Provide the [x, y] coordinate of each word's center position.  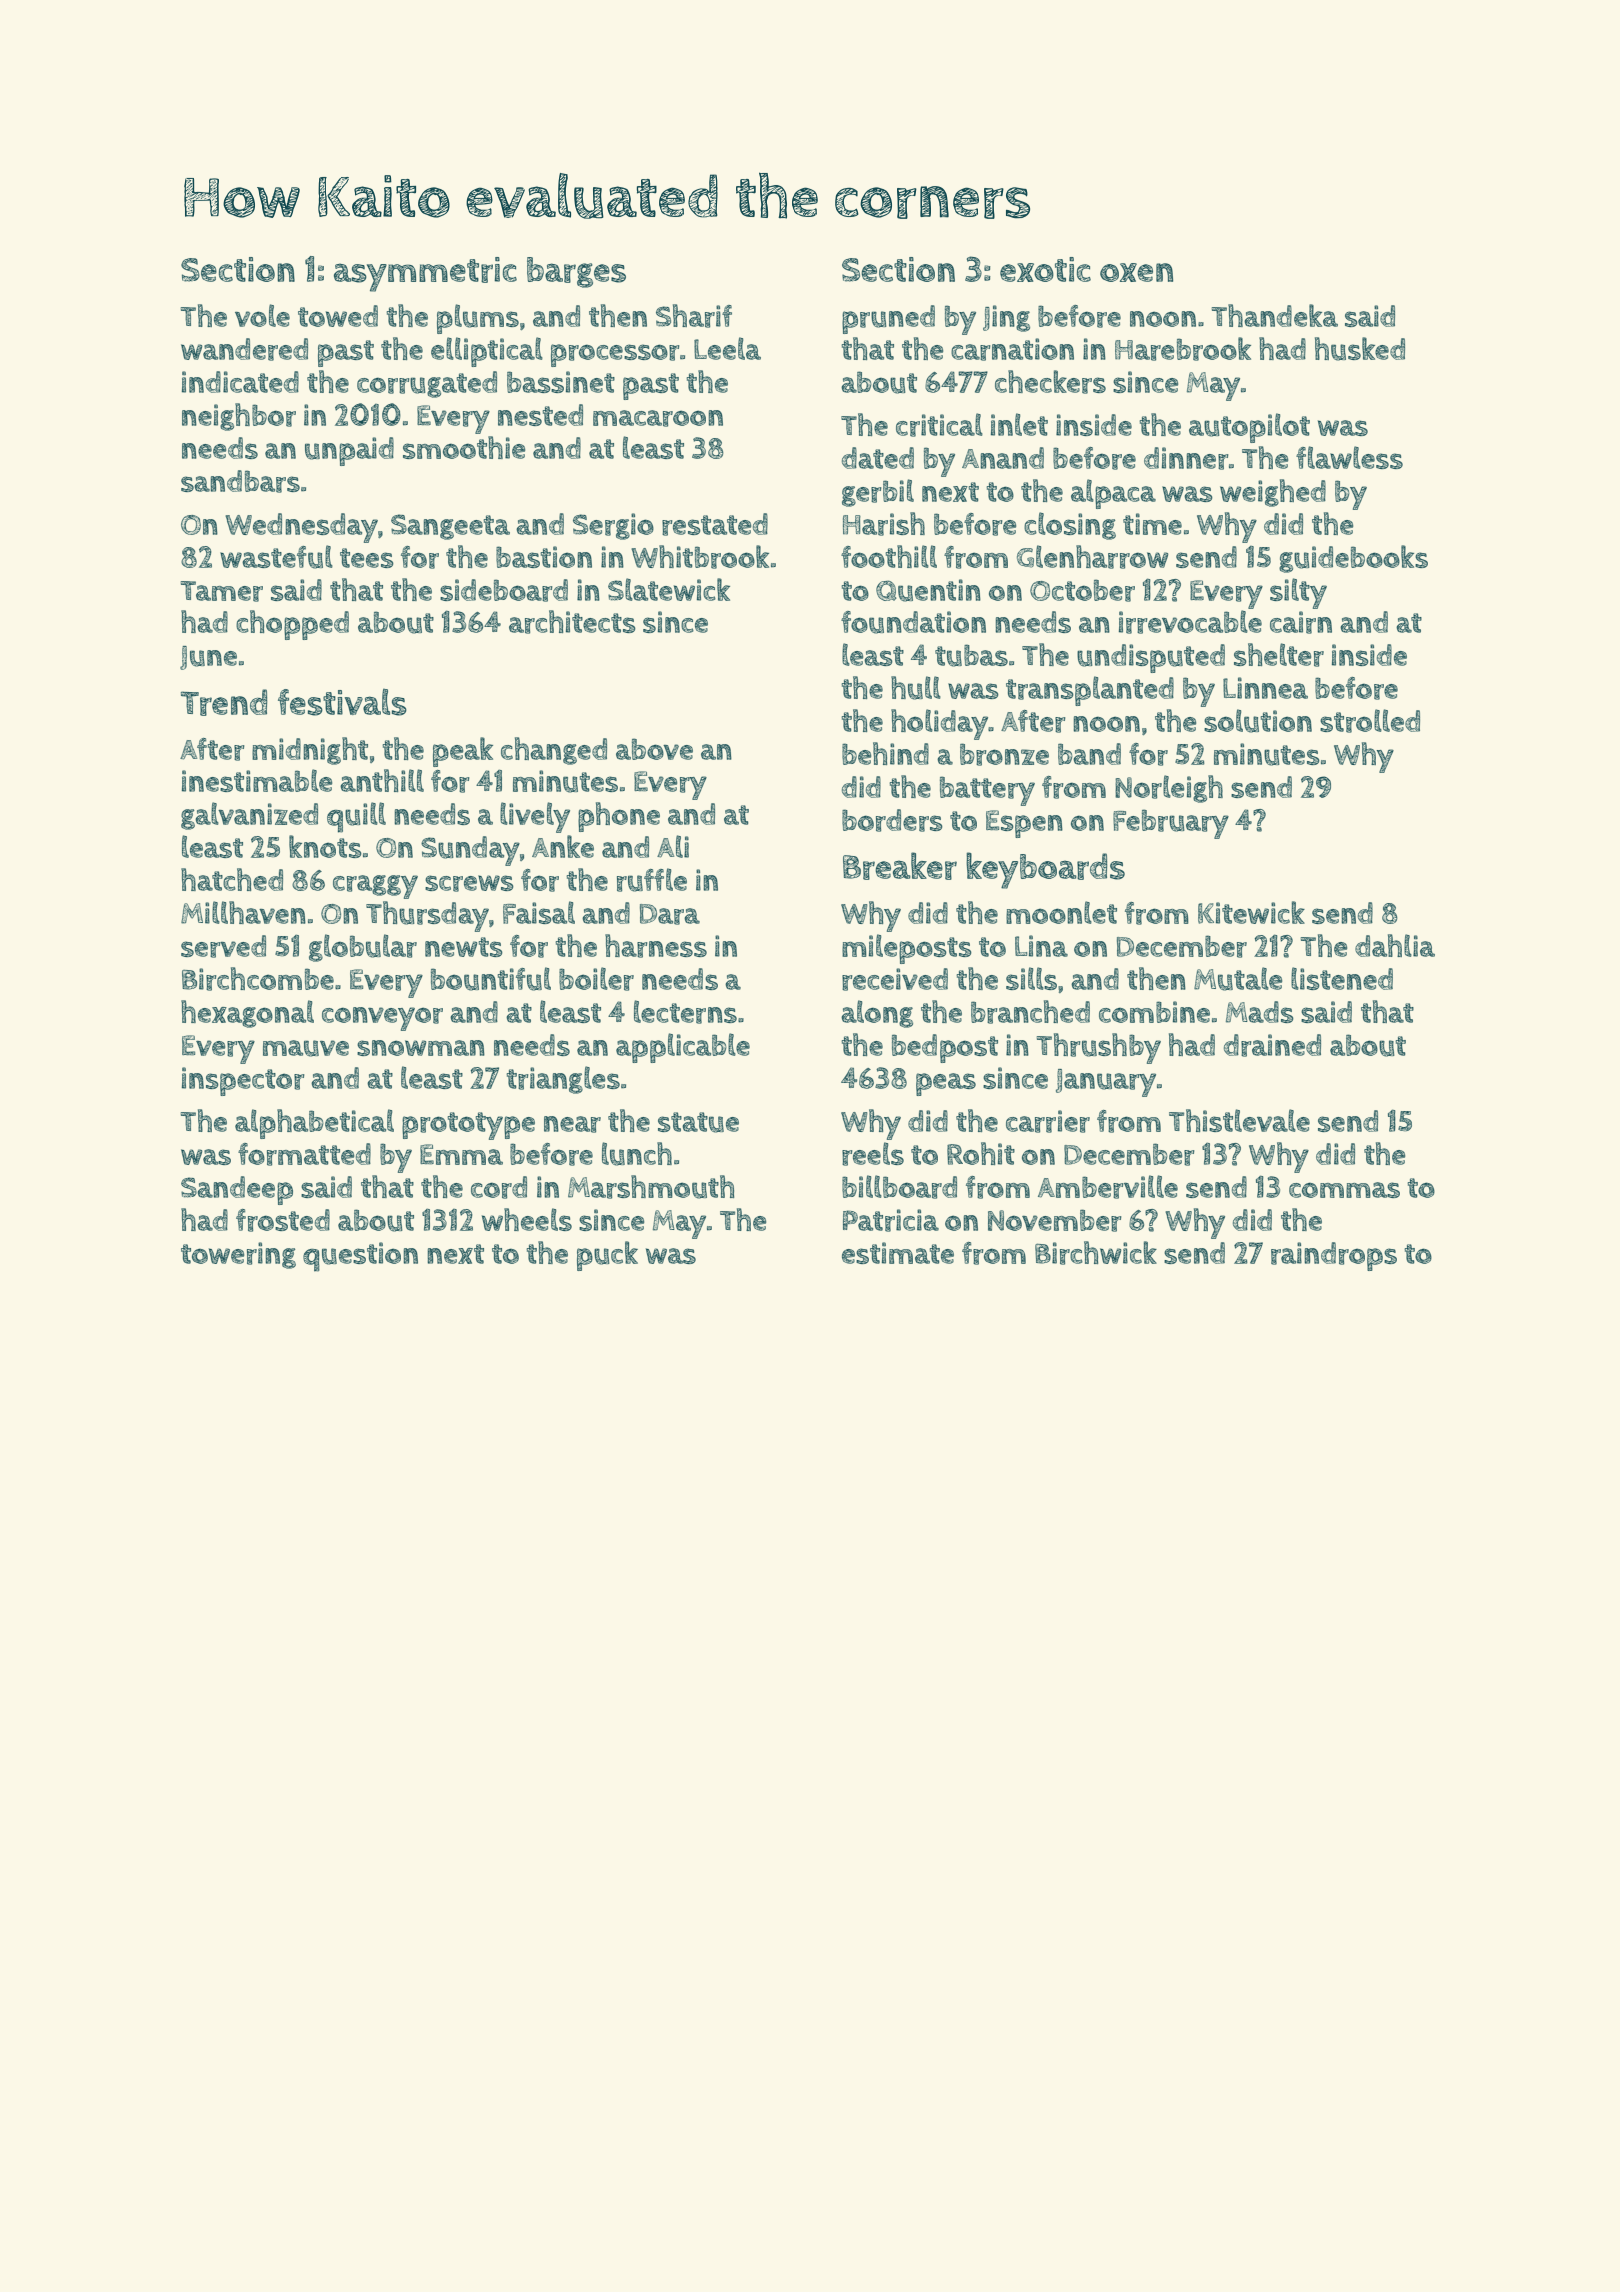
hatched [232, 879]
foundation [913, 622]
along [877, 1014]
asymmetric [425, 274]
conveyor [382, 1019]
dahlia [1395, 945]
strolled [1370, 721]
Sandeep [237, 1190]
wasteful [276, 557]
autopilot [1249, 428]
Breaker [900, 866]
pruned [888, 319]
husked [1360, 349]
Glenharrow [1093, 557]
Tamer [222, 591]
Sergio [613, 526]
